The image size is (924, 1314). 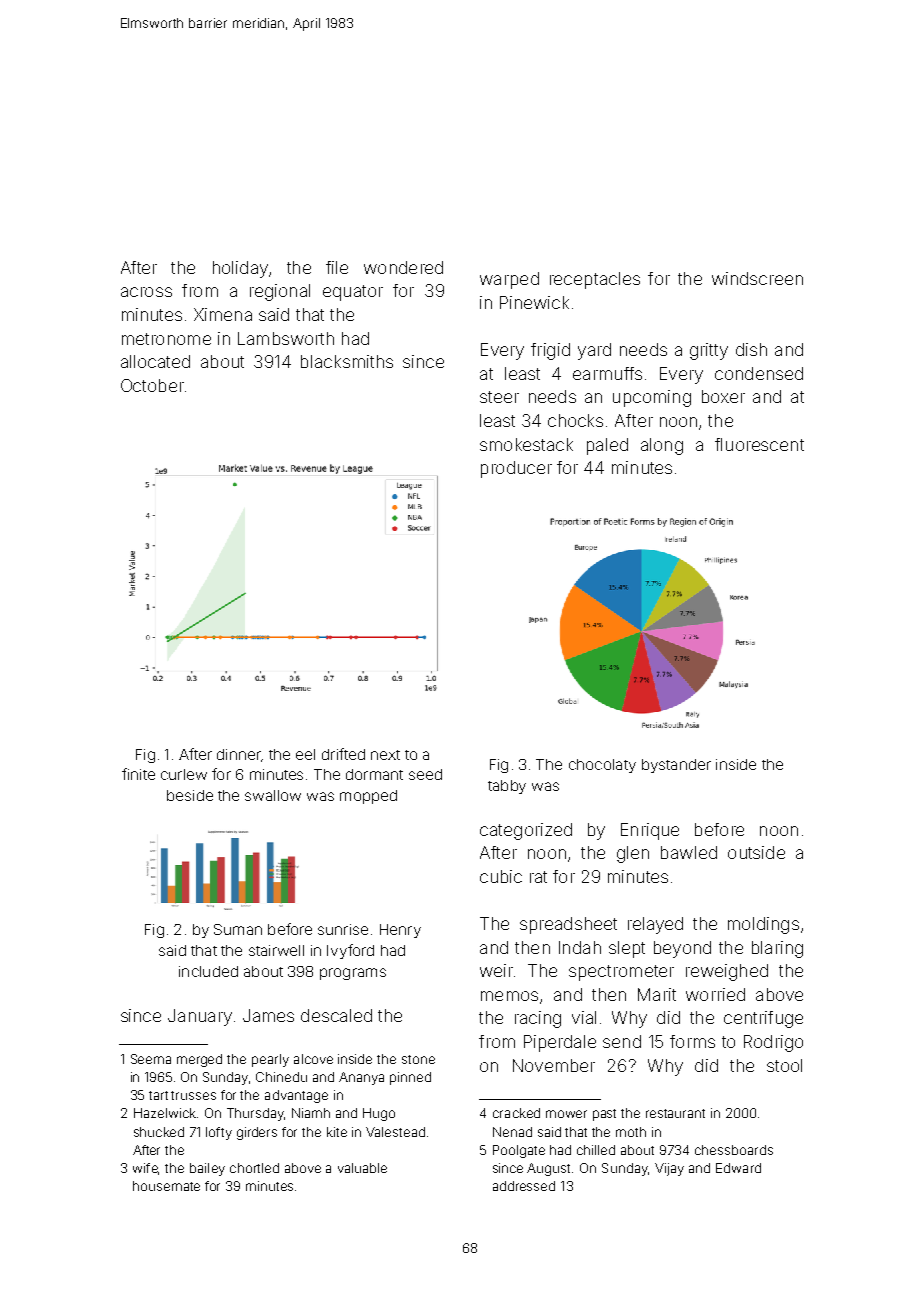 What do you see at coordinates (669, 1169) in the screenshot?
I see `Vijay` at bounding box center [669, 1169].
